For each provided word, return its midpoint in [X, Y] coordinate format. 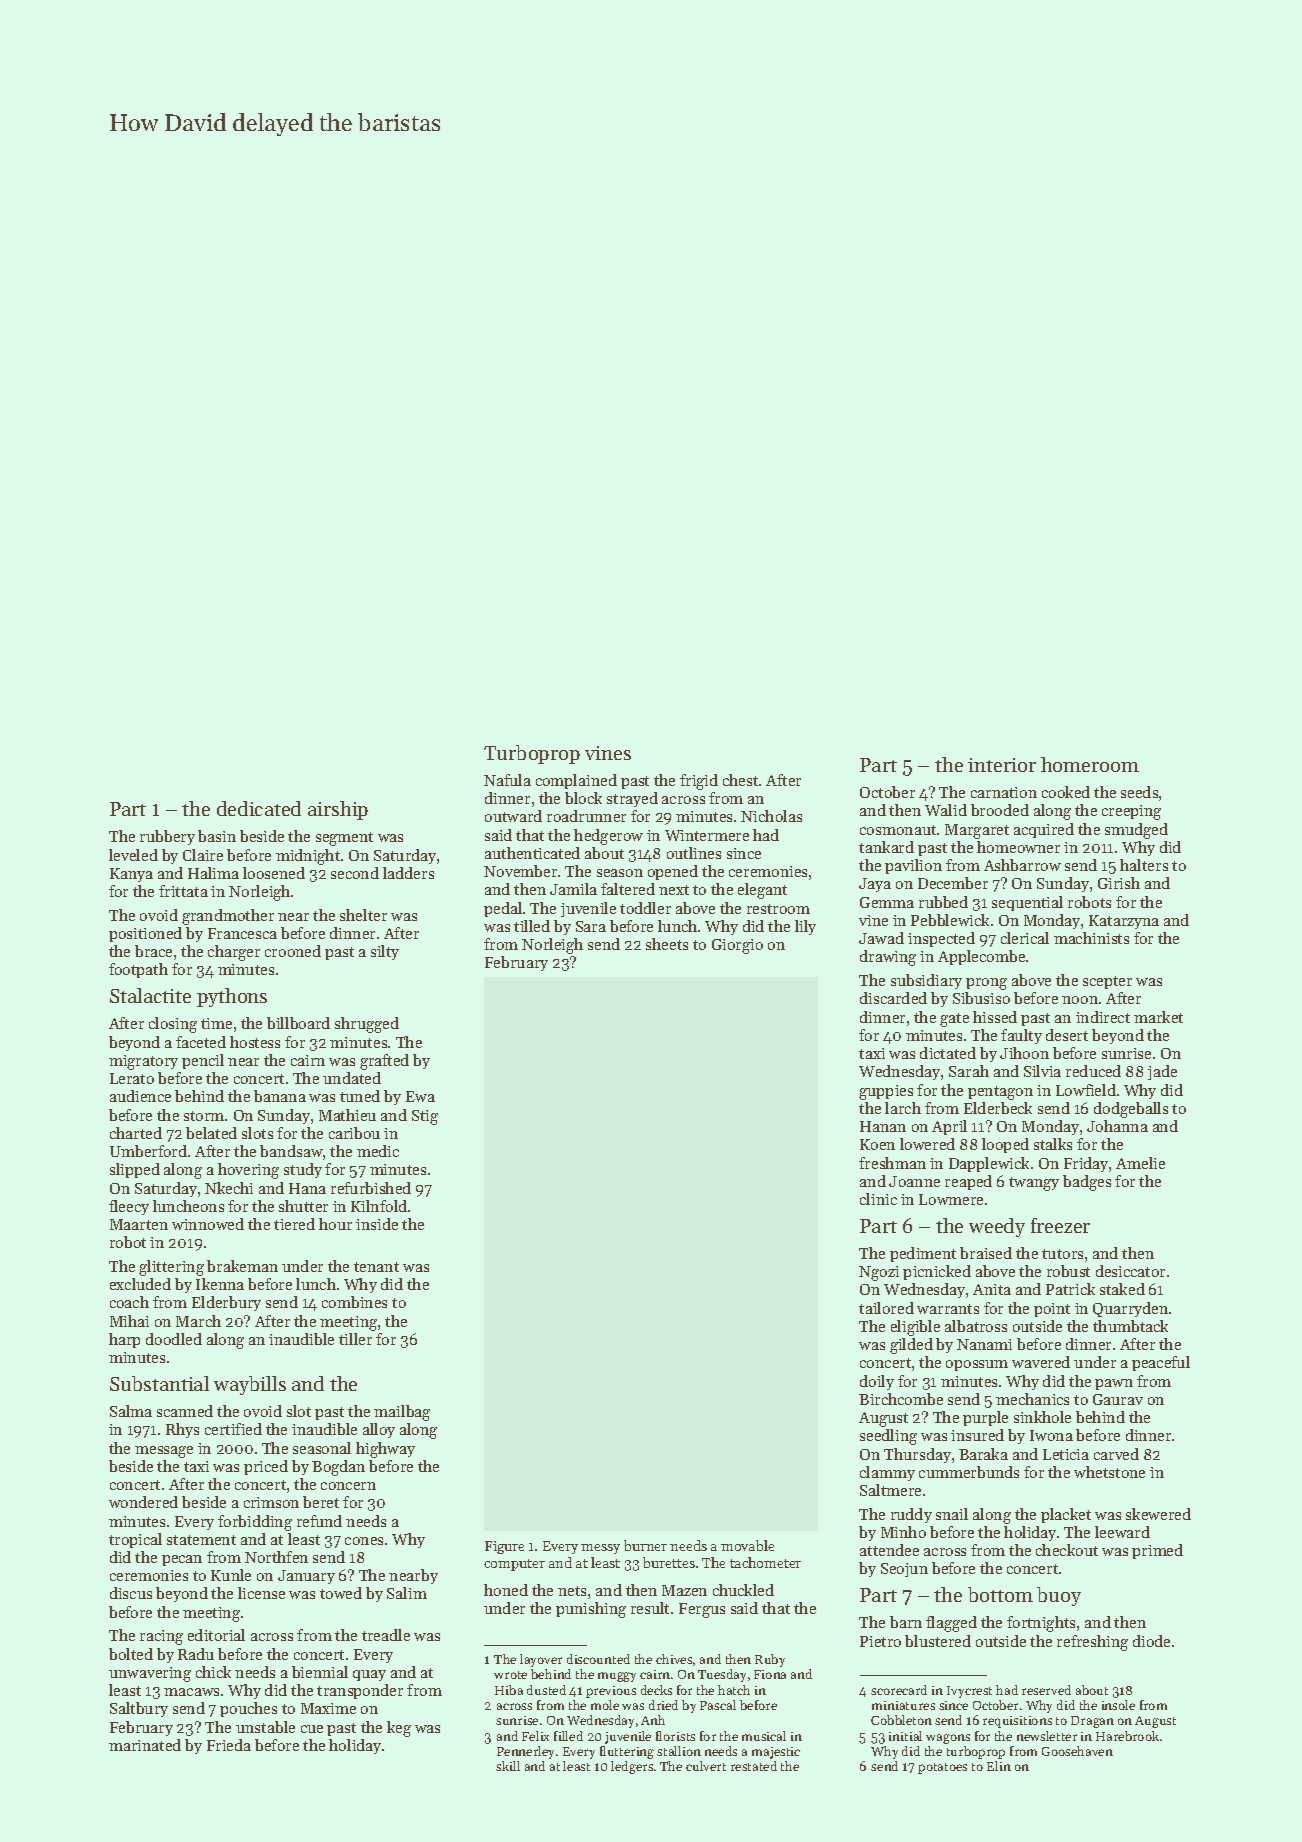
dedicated [259, 808]
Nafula [507, 780]
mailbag [402, 1413]
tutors [1062, 1254]
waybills [250, 1385]
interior [1002, 765]
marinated [145, 1745]
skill [508, 1766]
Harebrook [1127, 1736]
